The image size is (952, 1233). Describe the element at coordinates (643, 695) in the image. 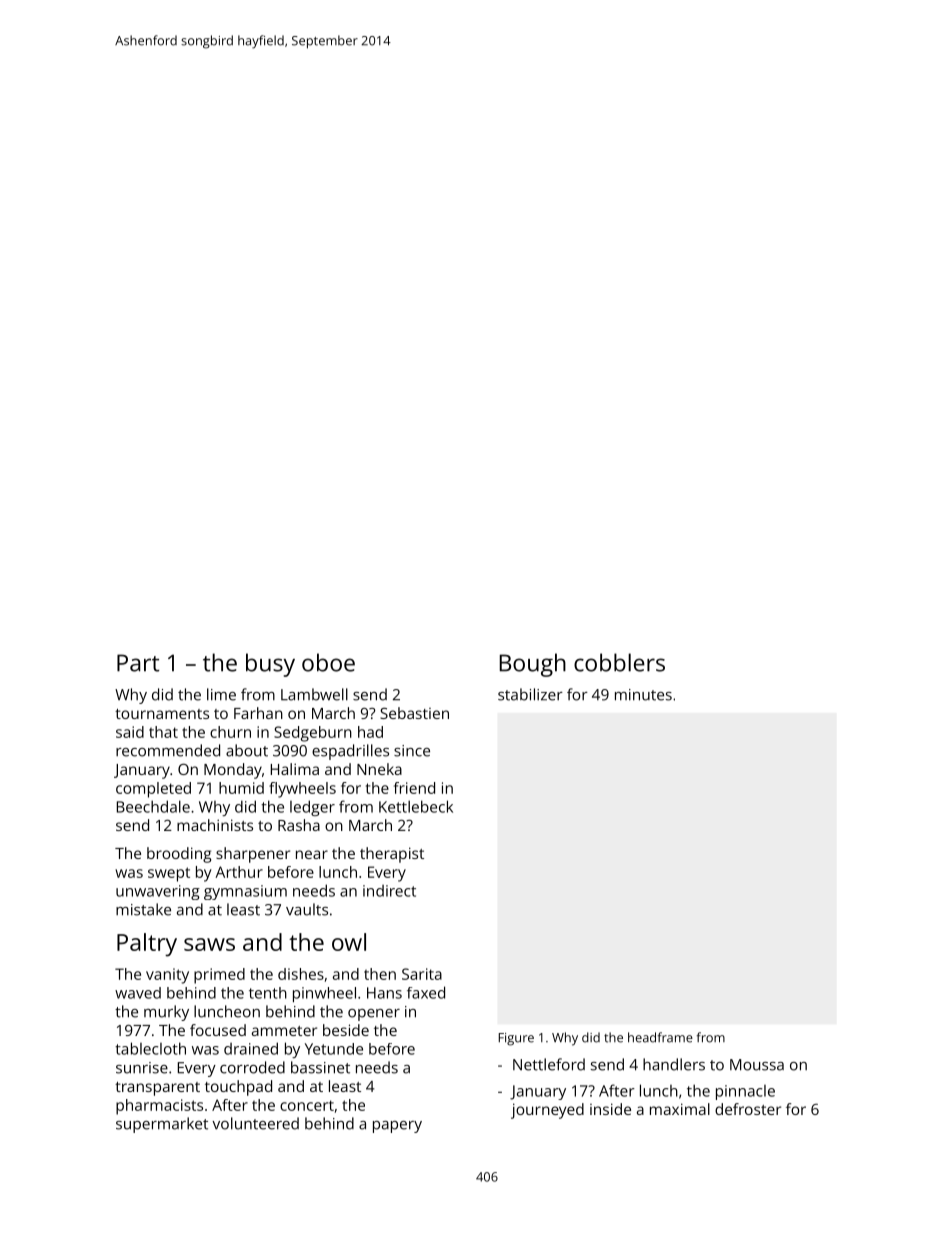

I see `minutes` at that location.
